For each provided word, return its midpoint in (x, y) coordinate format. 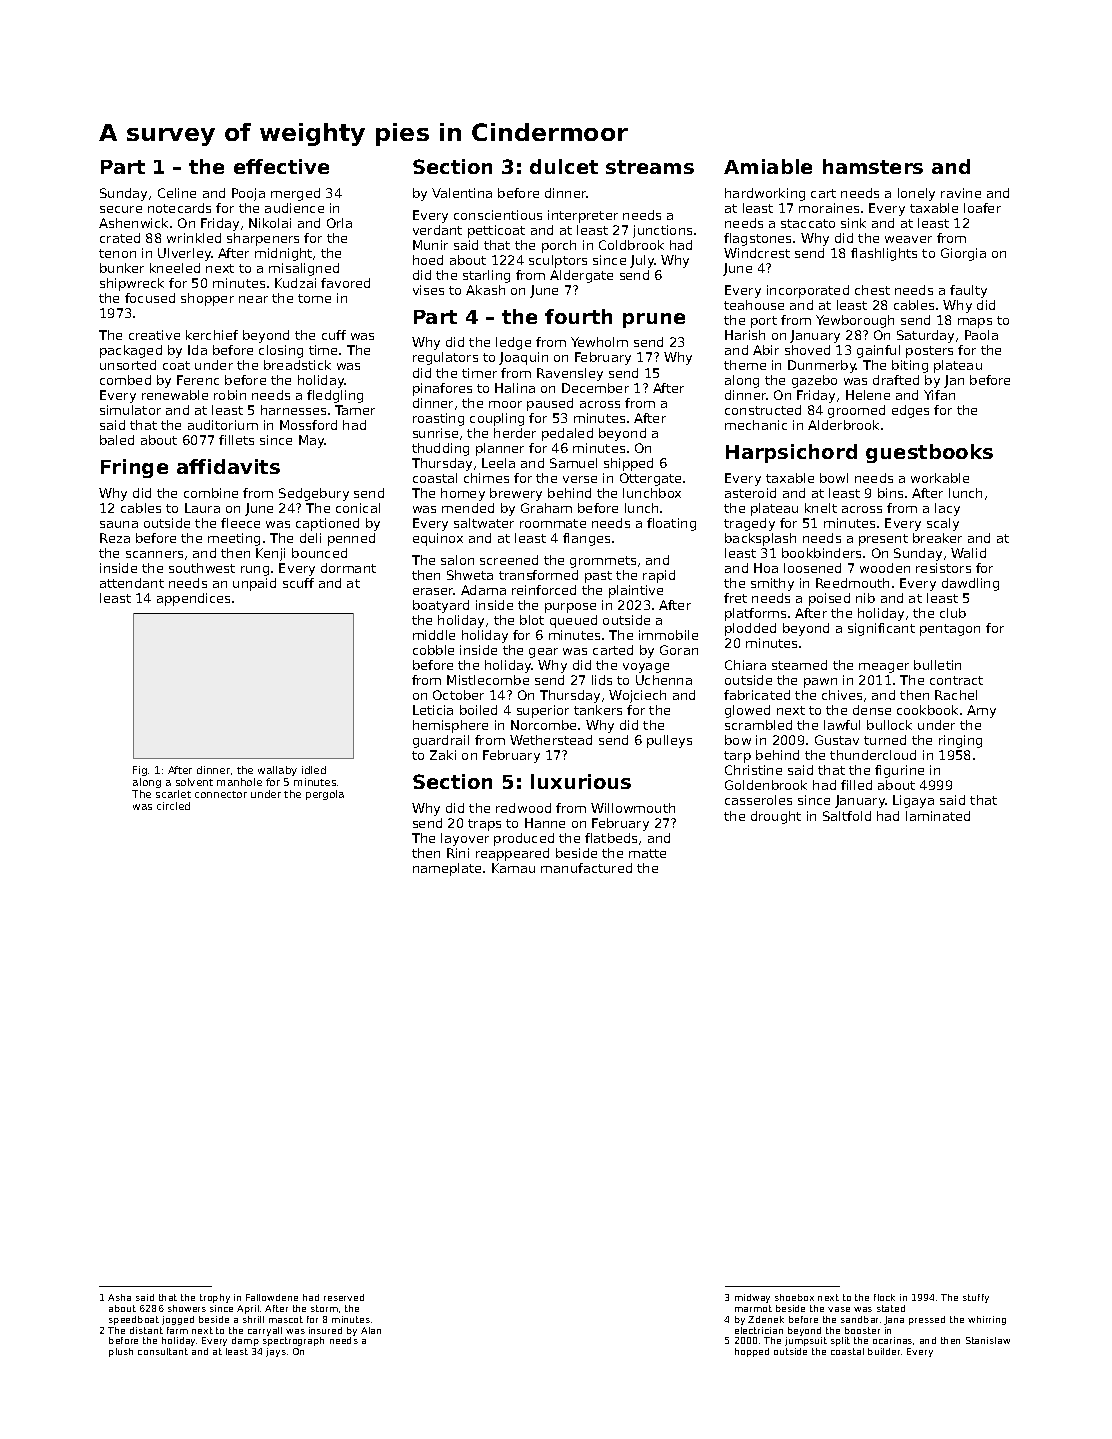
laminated (938, 816)
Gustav (837, 740)
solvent (194, 782)
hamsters (873, 166)
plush (121, 1352)
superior (543, 711)
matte (647, 853)
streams (650, 167)
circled (173, 806)
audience (294, 208)
